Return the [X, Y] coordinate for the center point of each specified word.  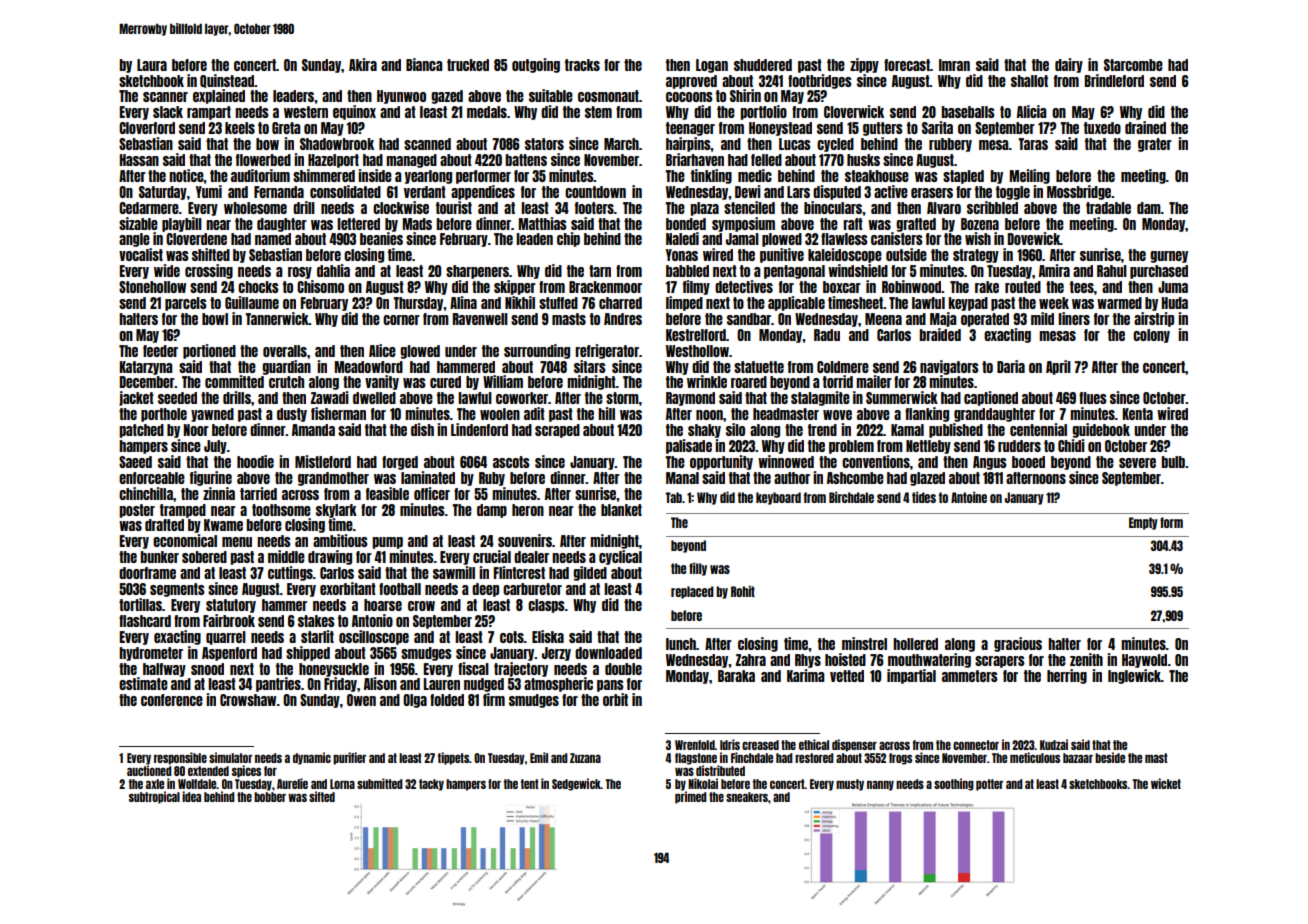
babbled [687, 271]
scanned [427, 144]
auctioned [149, 770]
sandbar [749, 319]
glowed [420, 352]
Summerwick [902, 397]
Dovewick [1034, 238]
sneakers [747, 797]
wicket [1166, 783]
